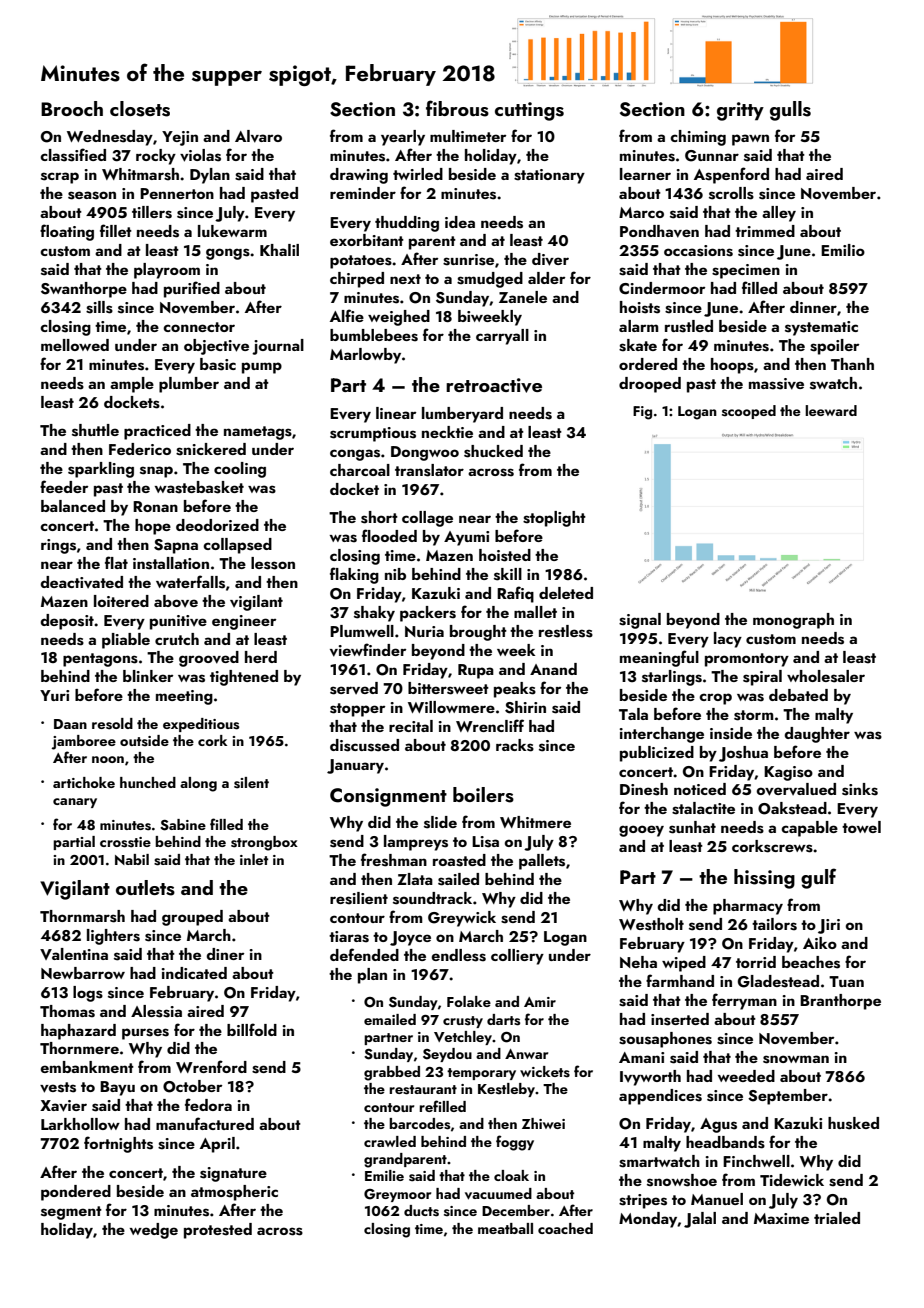 This screenshot has height=1308, width=924. What do you see at coordinates (76, 1193) in the screenshot?
I see `pondered` at bounding box center [76, 1193].
